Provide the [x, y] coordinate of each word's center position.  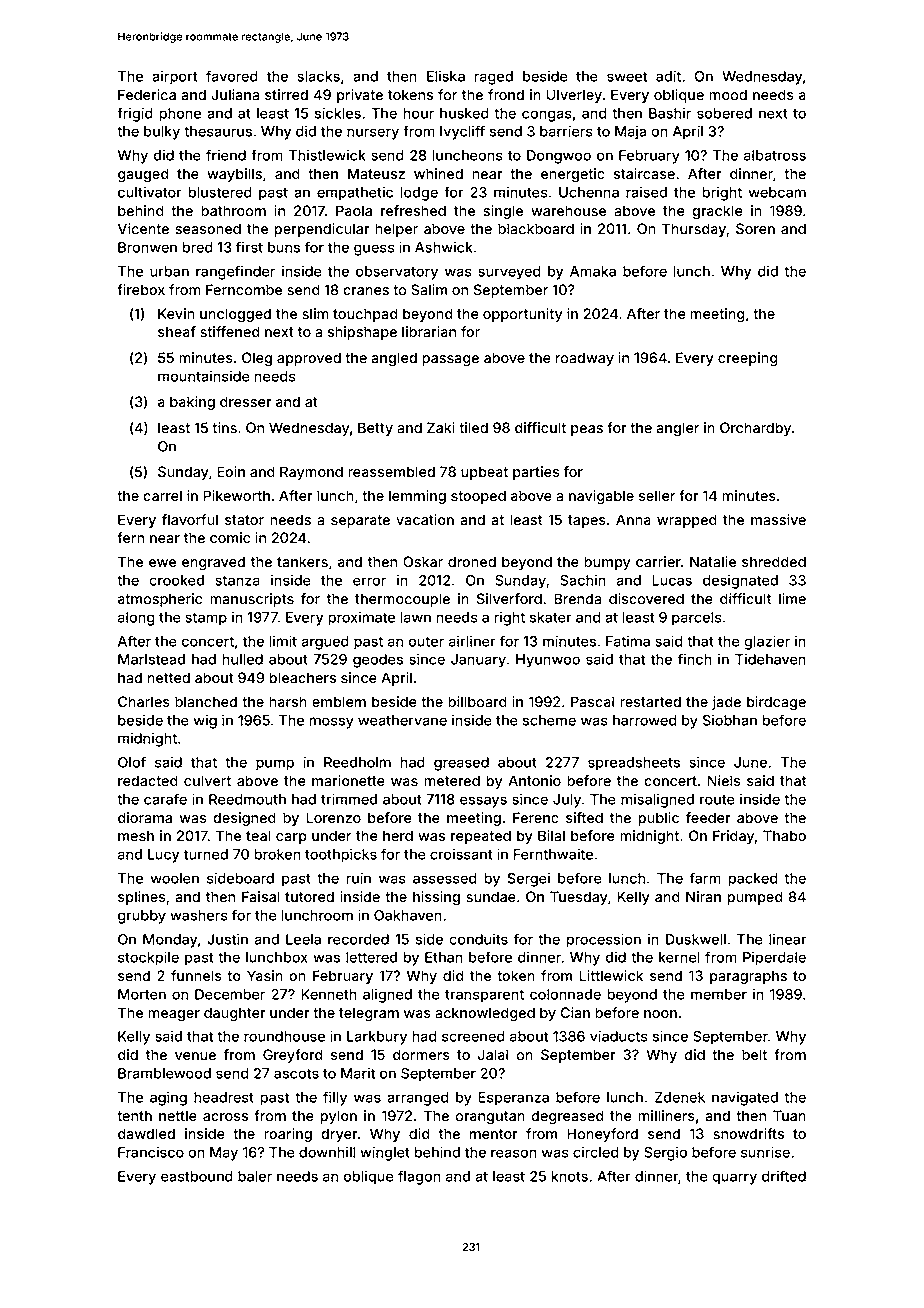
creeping [748, 359]
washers [199, 915]
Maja [630, 132]
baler [255, 1176]
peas [587, 430]
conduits [478, 939]
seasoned [208, 228]
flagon [419, 1177]
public [659, 819]
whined [438, 173]
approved [309, 359]
